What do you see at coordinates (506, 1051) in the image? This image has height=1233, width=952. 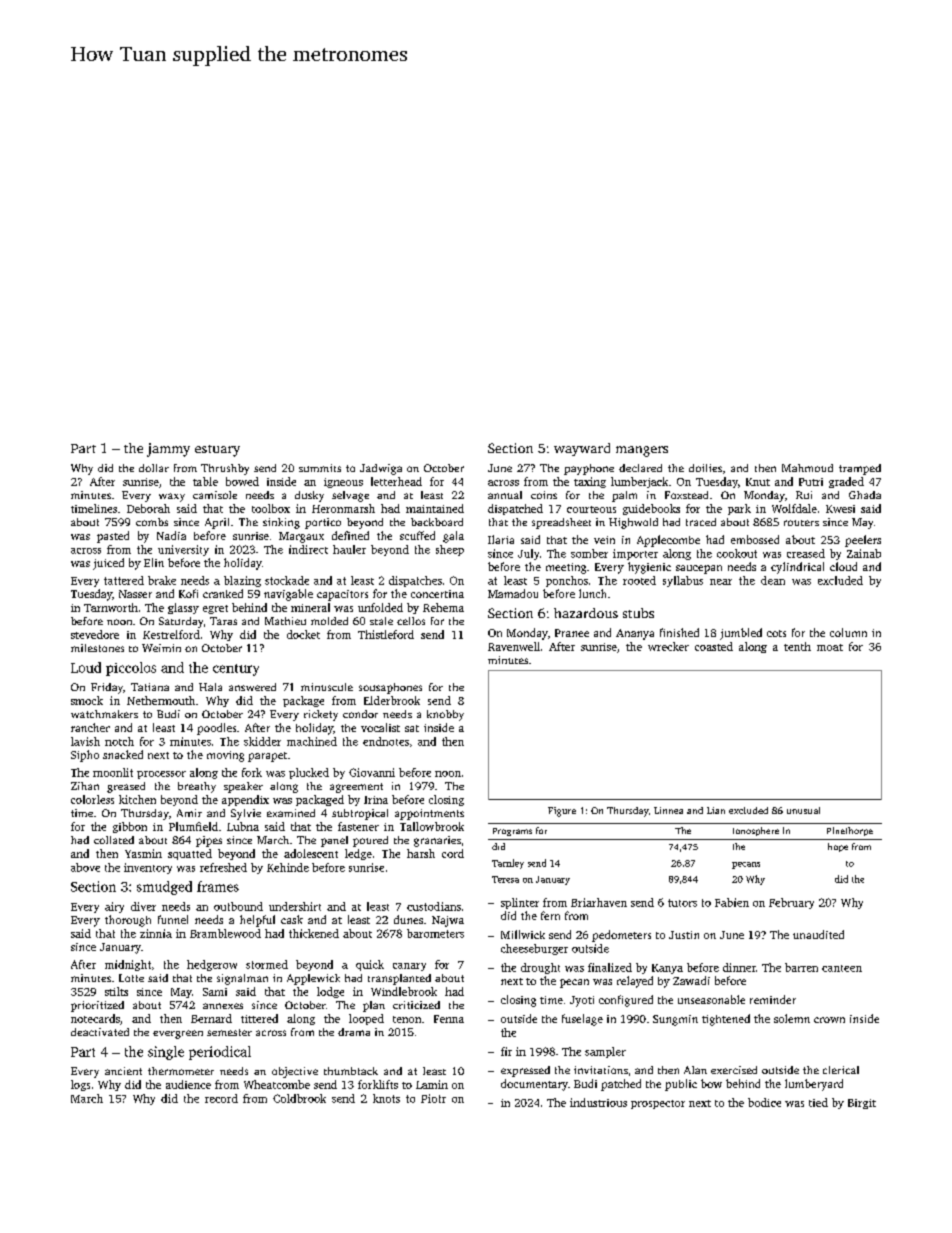 I see `fir` at bounding box center [506, 1051].
